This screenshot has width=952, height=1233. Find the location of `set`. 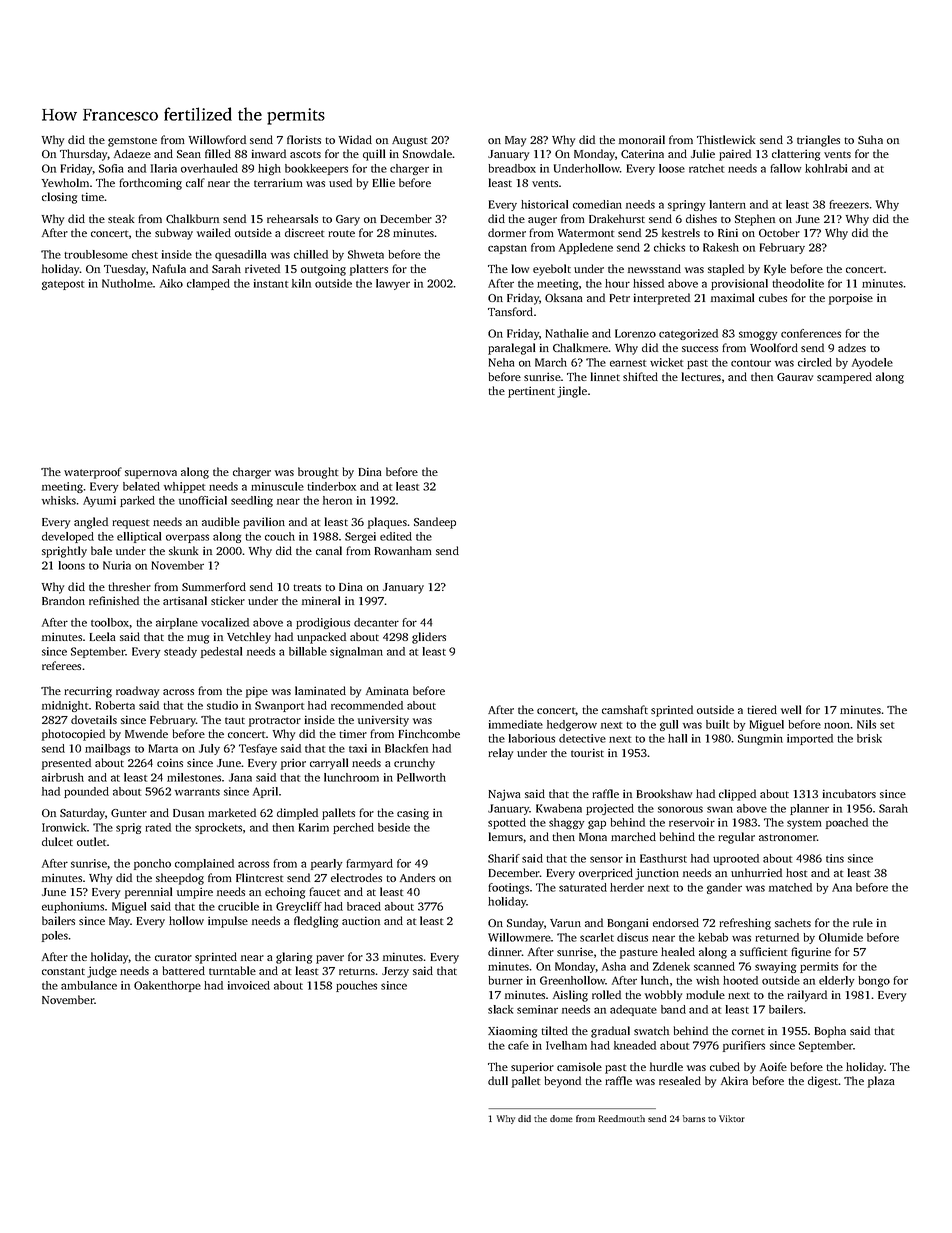

set is located at coordinates (887, 725).
